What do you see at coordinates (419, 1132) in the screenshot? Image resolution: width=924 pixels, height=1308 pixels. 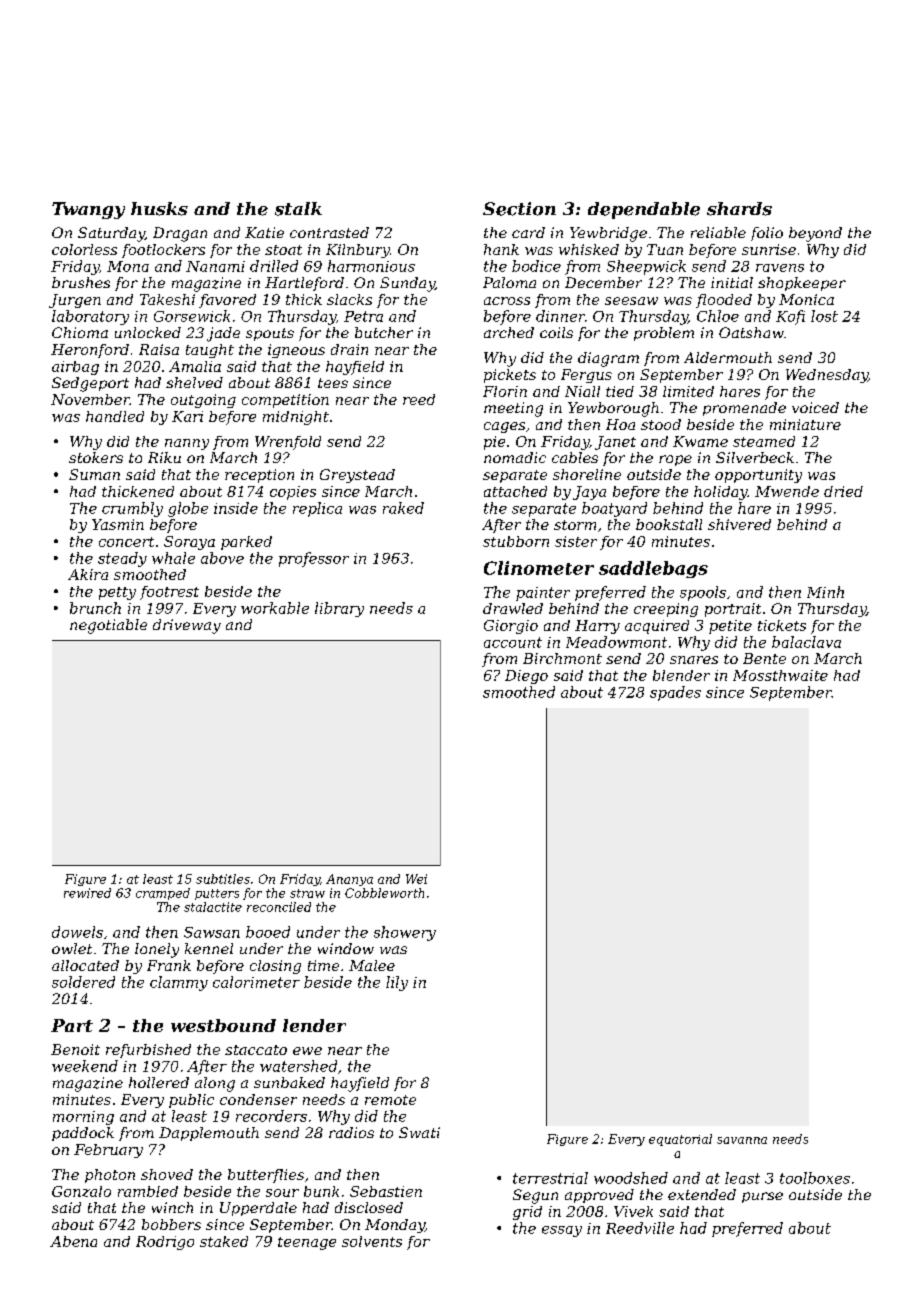 I see `Swati` at bounding box center [419, 1132].
